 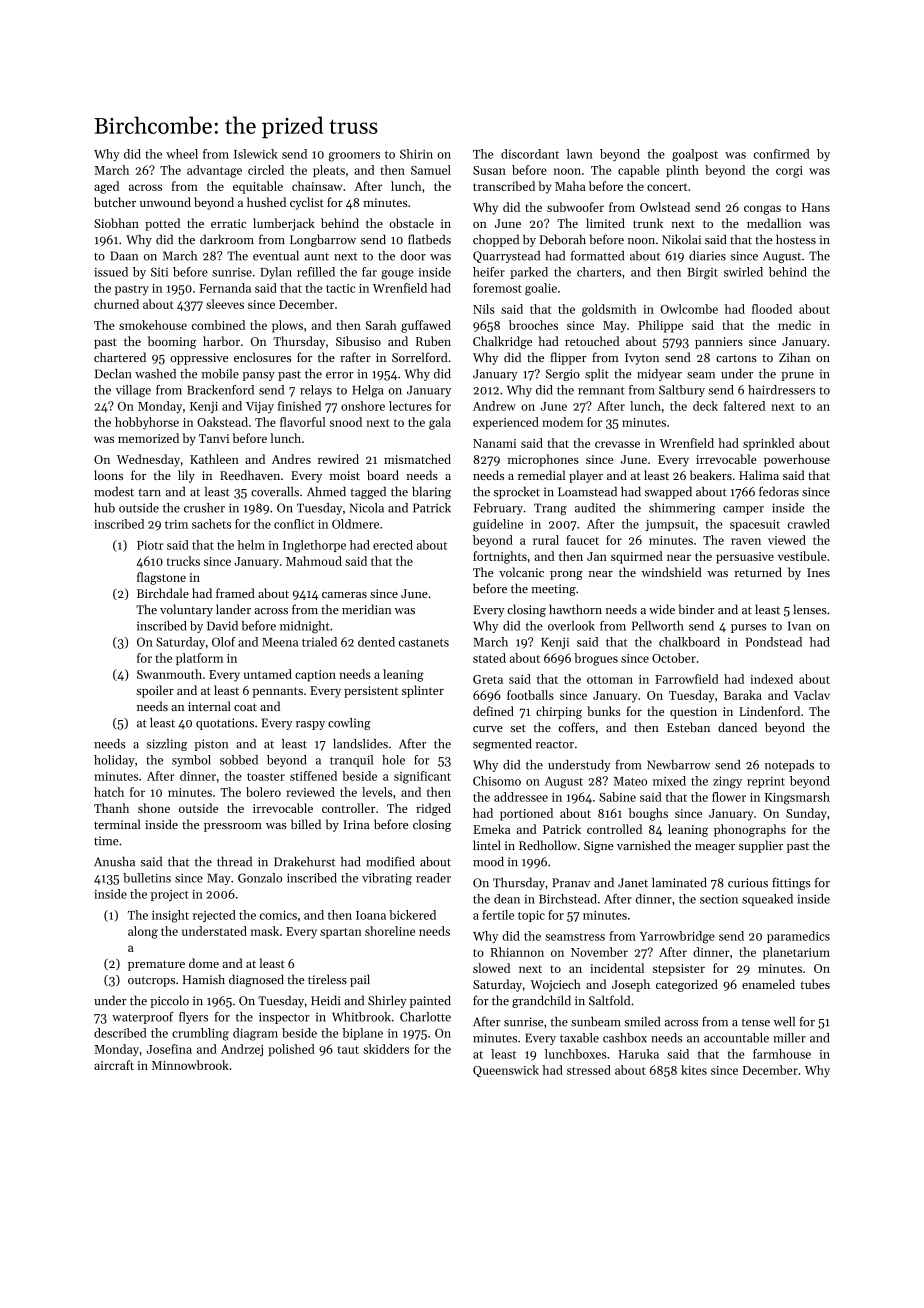 I want to click on aged, so click(x=106, y=187).
